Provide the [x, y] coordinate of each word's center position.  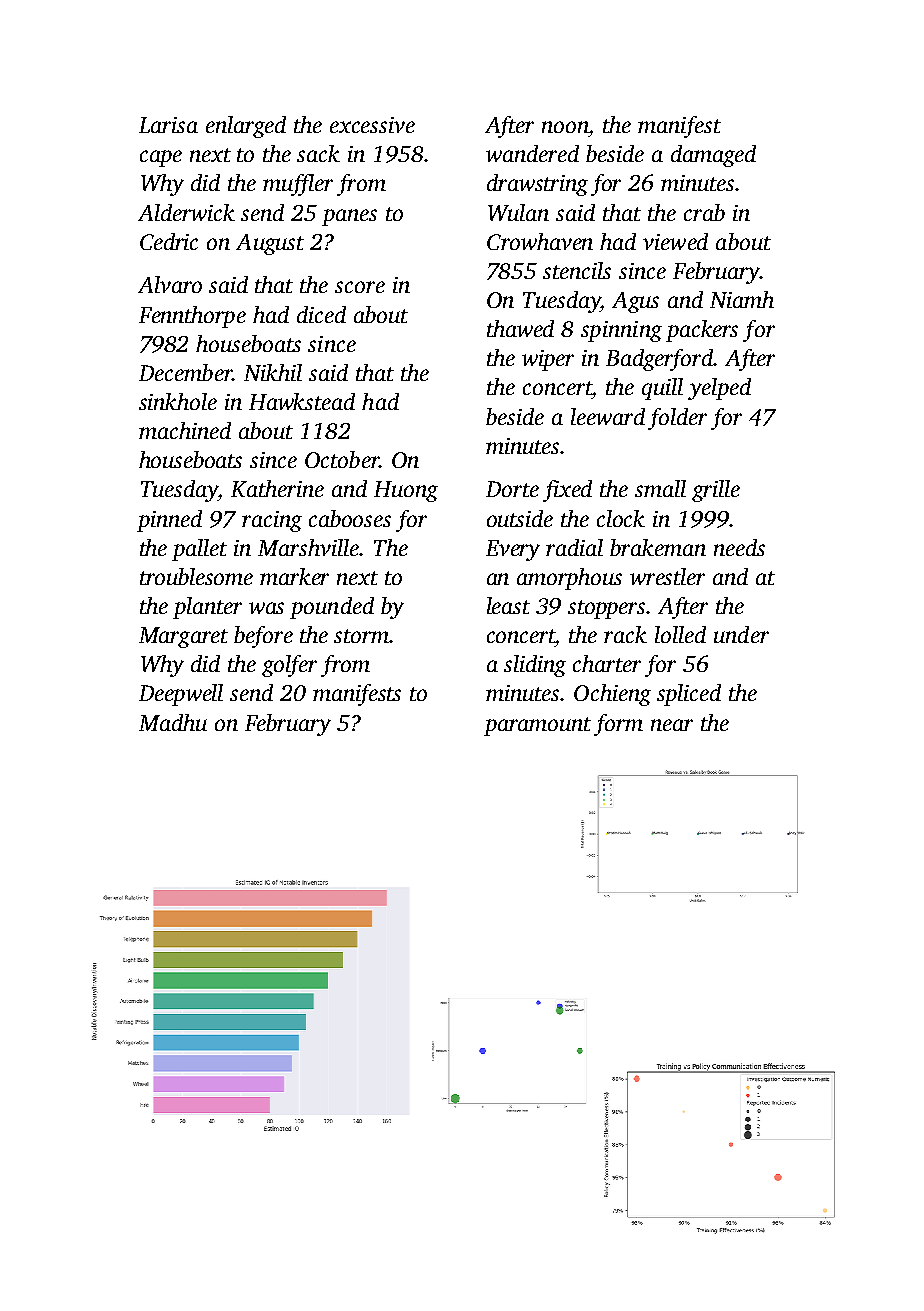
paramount [537, 726]
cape [161, 158]
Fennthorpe [192, 317]
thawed [520, 328]
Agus [635, 302]
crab [704, 212]
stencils [577, 270]
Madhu [173, 722]
